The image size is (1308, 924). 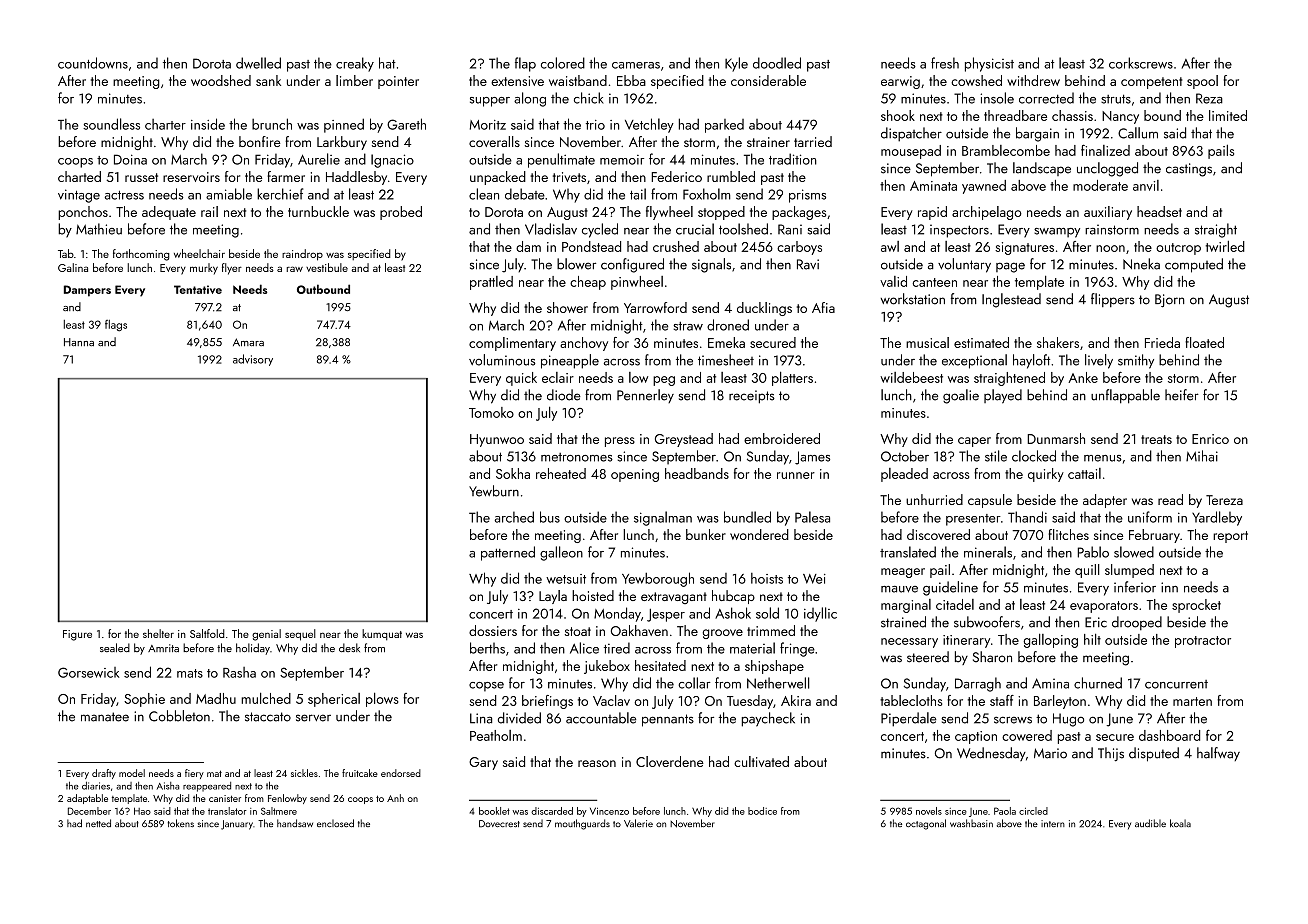 I want to click on shelter, so click(x=158, y=633).
